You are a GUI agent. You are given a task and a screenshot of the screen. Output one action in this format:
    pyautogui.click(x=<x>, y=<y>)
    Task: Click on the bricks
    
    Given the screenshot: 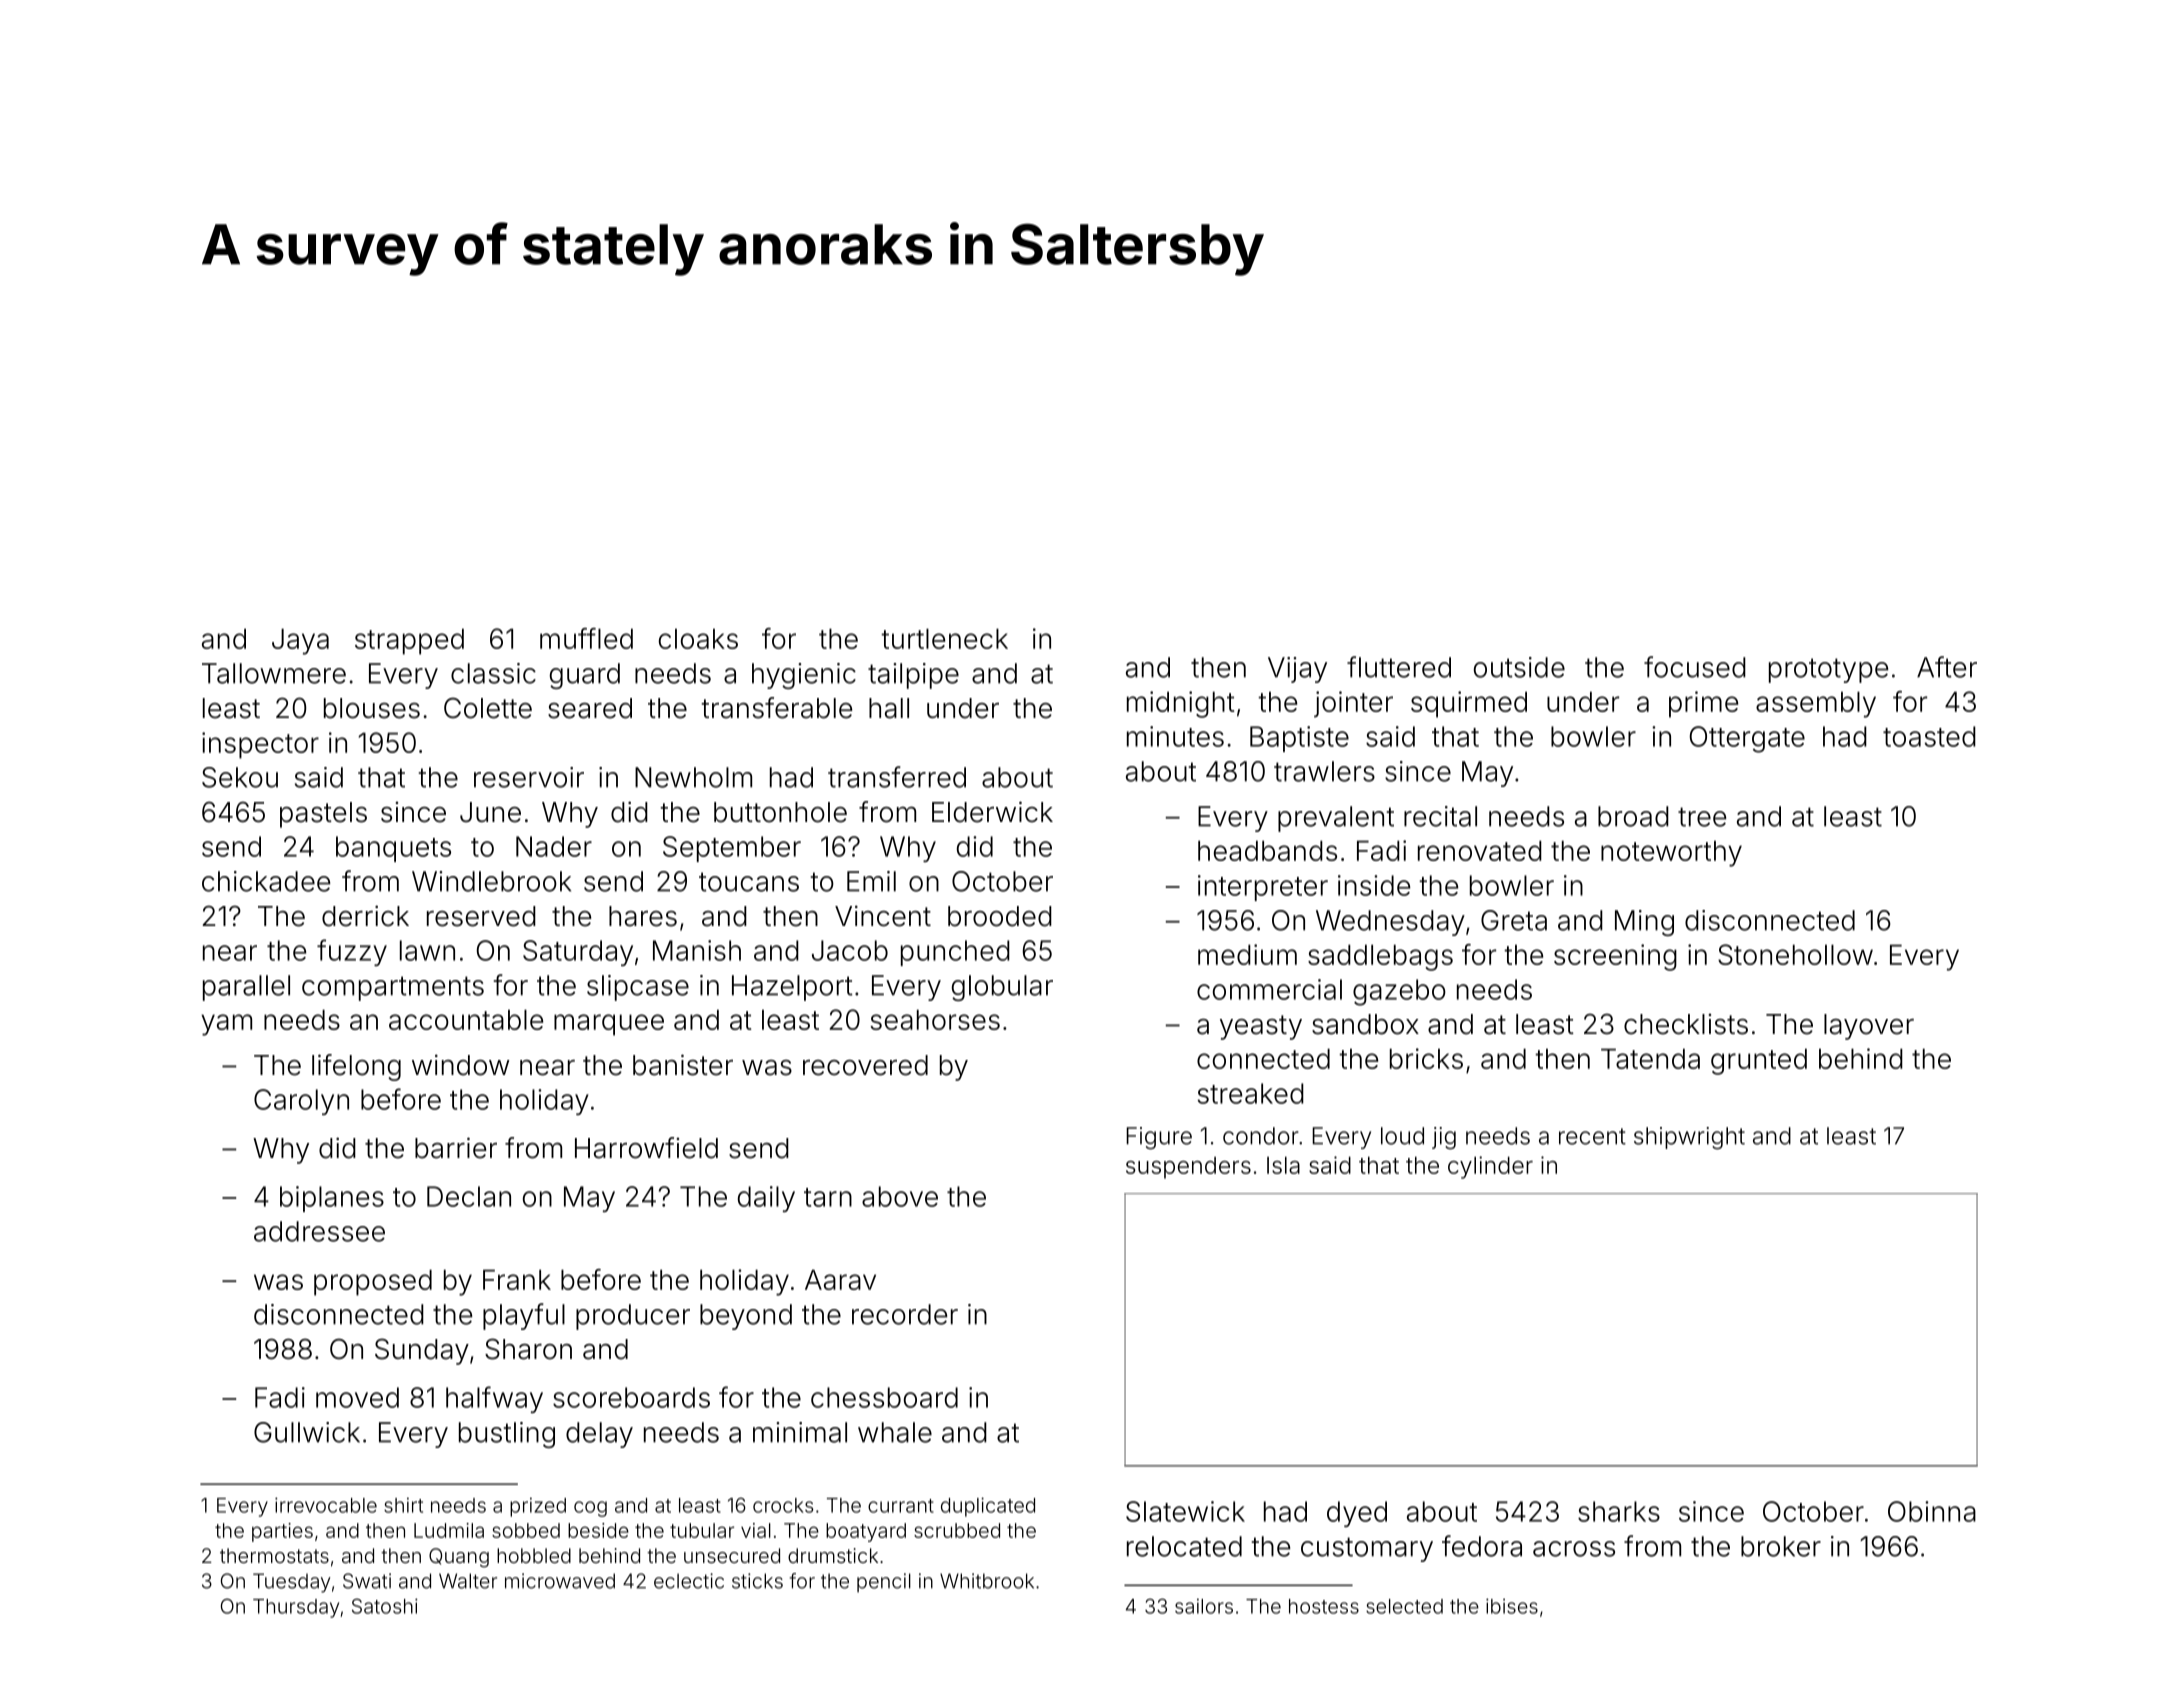 What is the action you would take?
    pyautogui.click(x=1426, y=1058)
